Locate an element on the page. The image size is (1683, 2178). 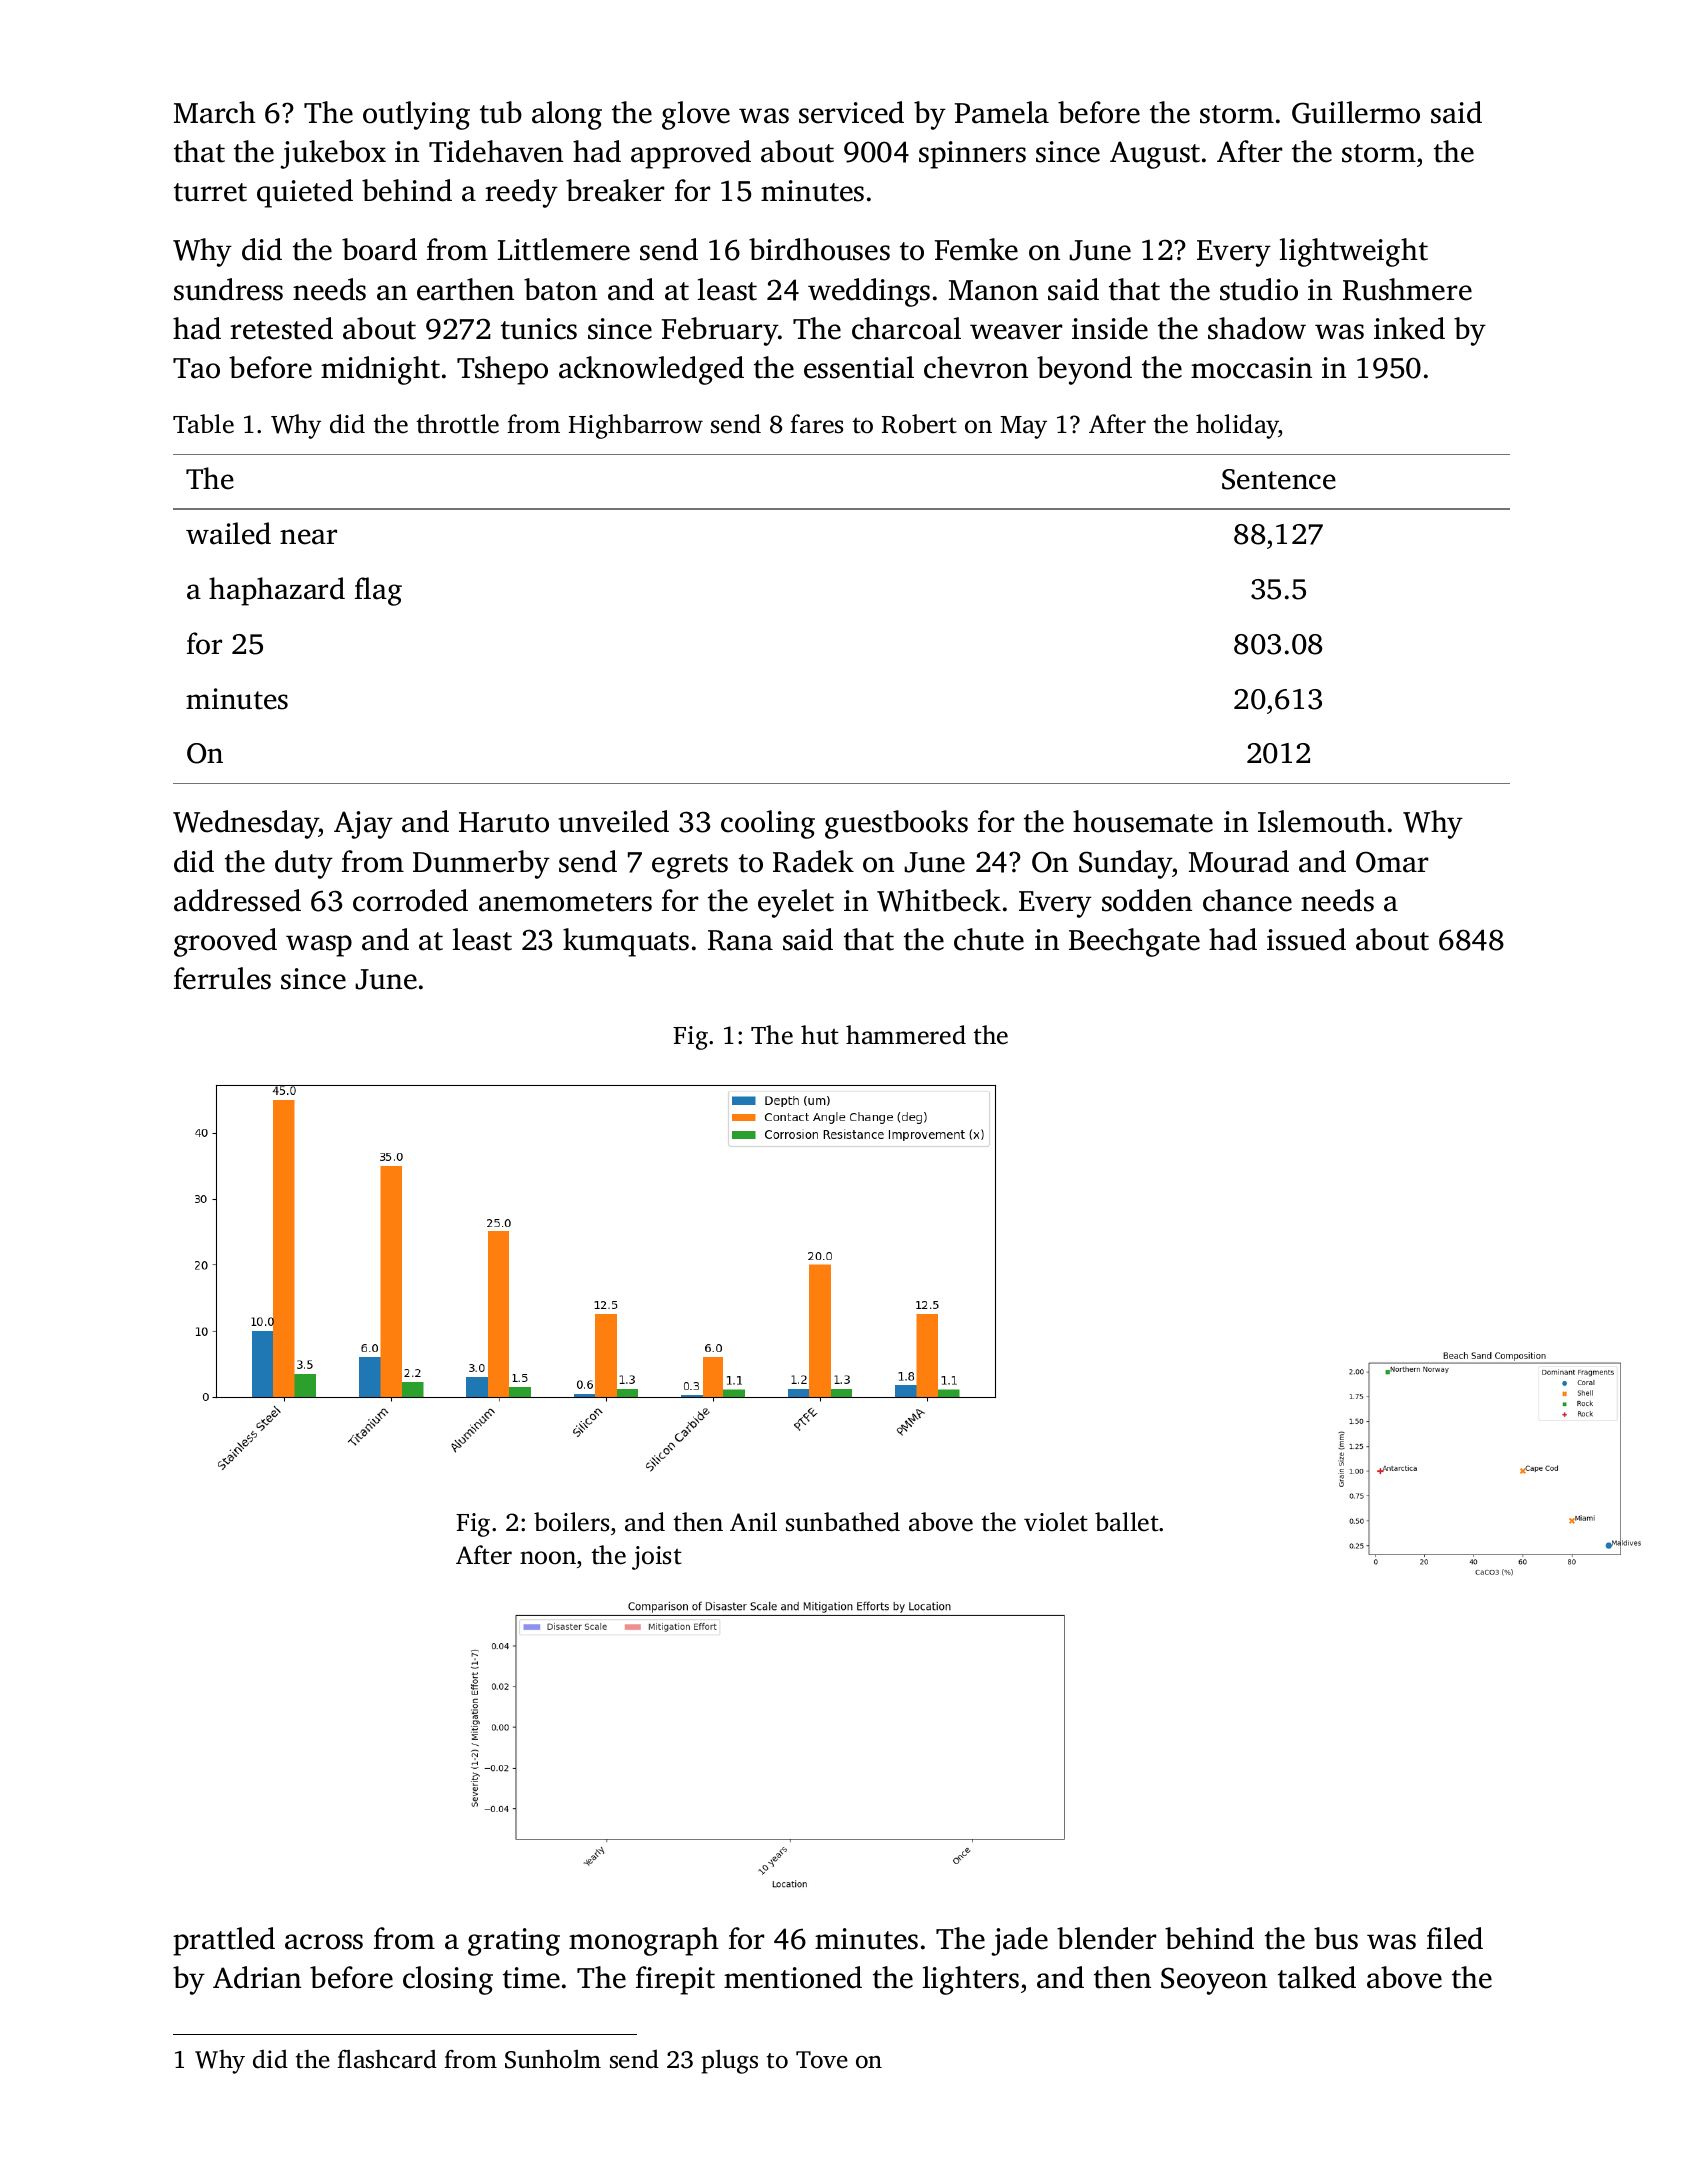
outlying is located at coordinates (416, 115).
